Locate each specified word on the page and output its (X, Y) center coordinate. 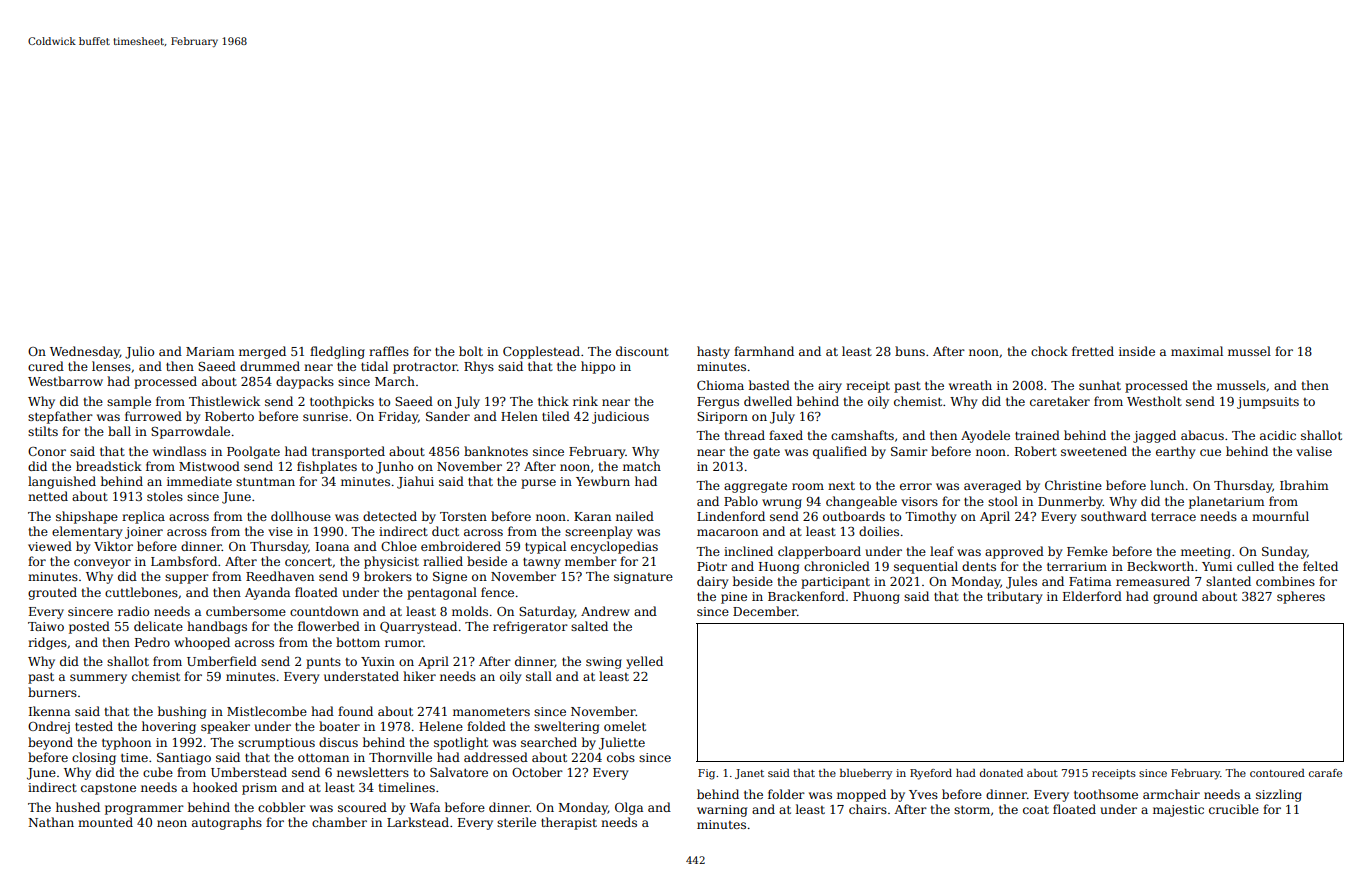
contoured (1277, 773)
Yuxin (378, 661)
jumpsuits (1268, 403)
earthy (1175, 452)
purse (538, 484)
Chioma (720, 385)
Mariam (210, 351)
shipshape (87, 517)
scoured (362, 807)
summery (98, 679)
